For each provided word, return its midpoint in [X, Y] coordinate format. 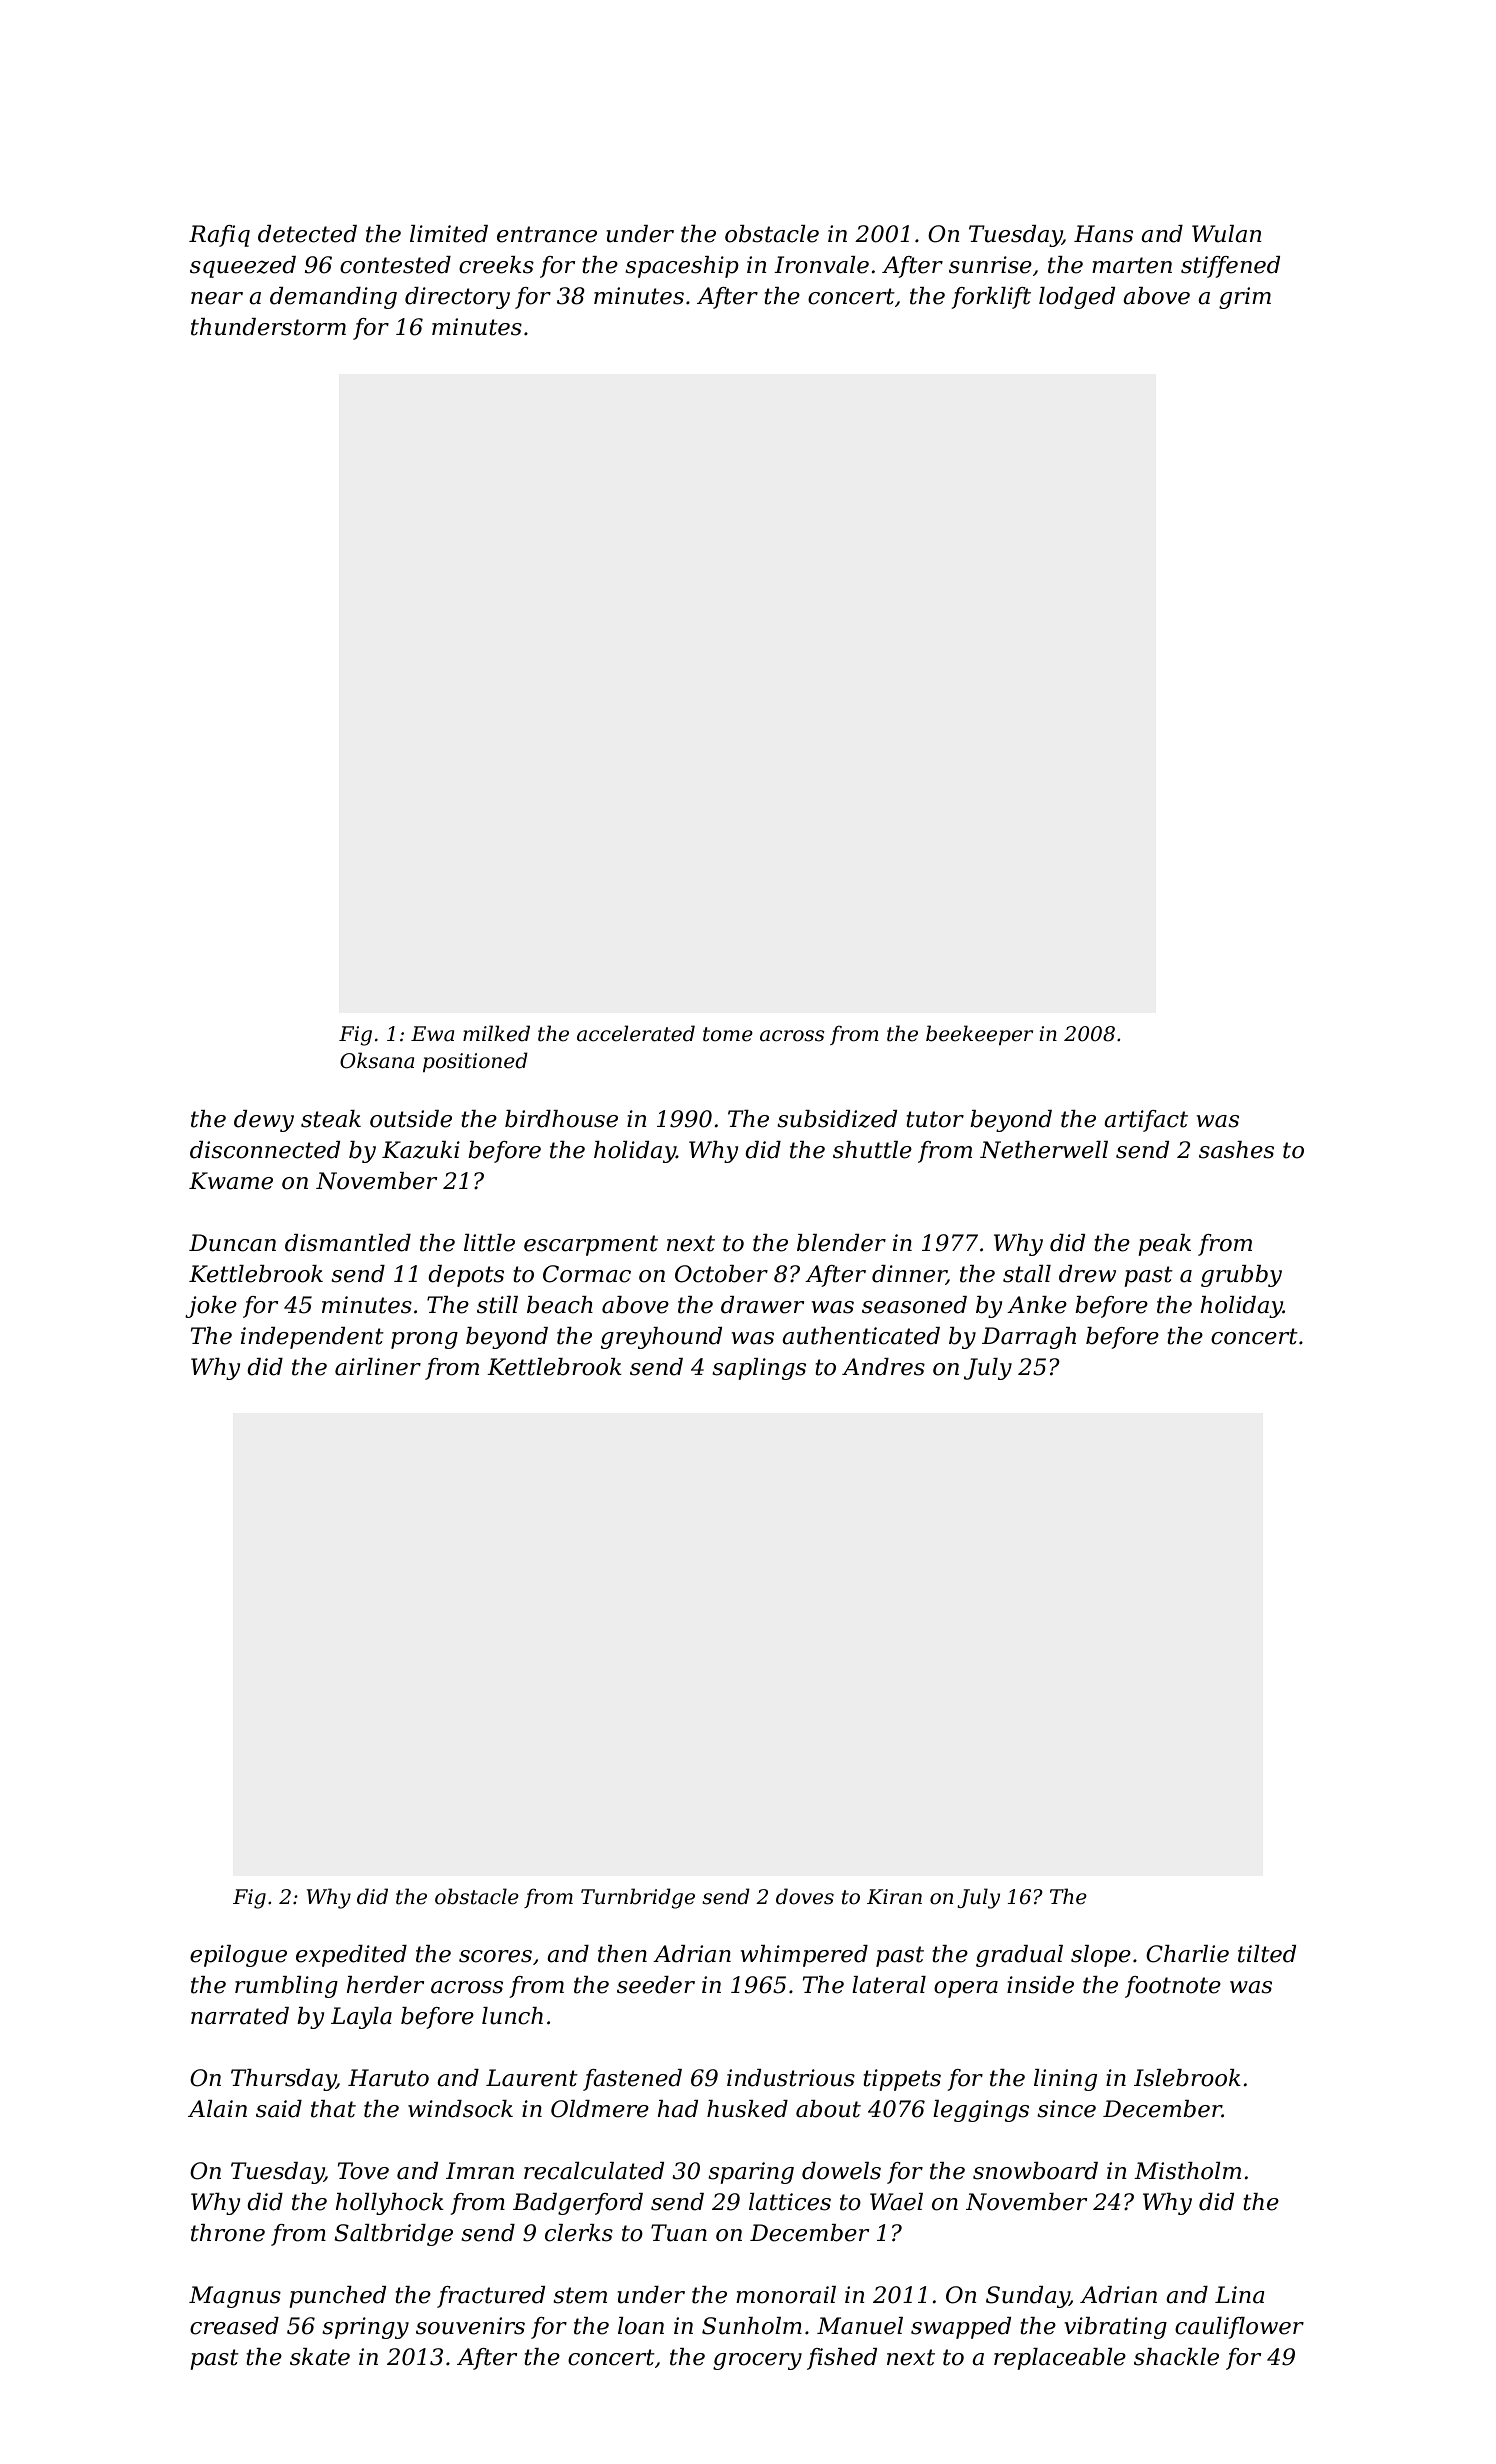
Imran [480, 2171]
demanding [333, 298]
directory [457, 298]
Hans [1103, 234]
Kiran [894, 1897]
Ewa [432, 1034]
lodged [1077, 298]
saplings [759, 1369]
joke [211, 1307]
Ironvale [821, 265]
